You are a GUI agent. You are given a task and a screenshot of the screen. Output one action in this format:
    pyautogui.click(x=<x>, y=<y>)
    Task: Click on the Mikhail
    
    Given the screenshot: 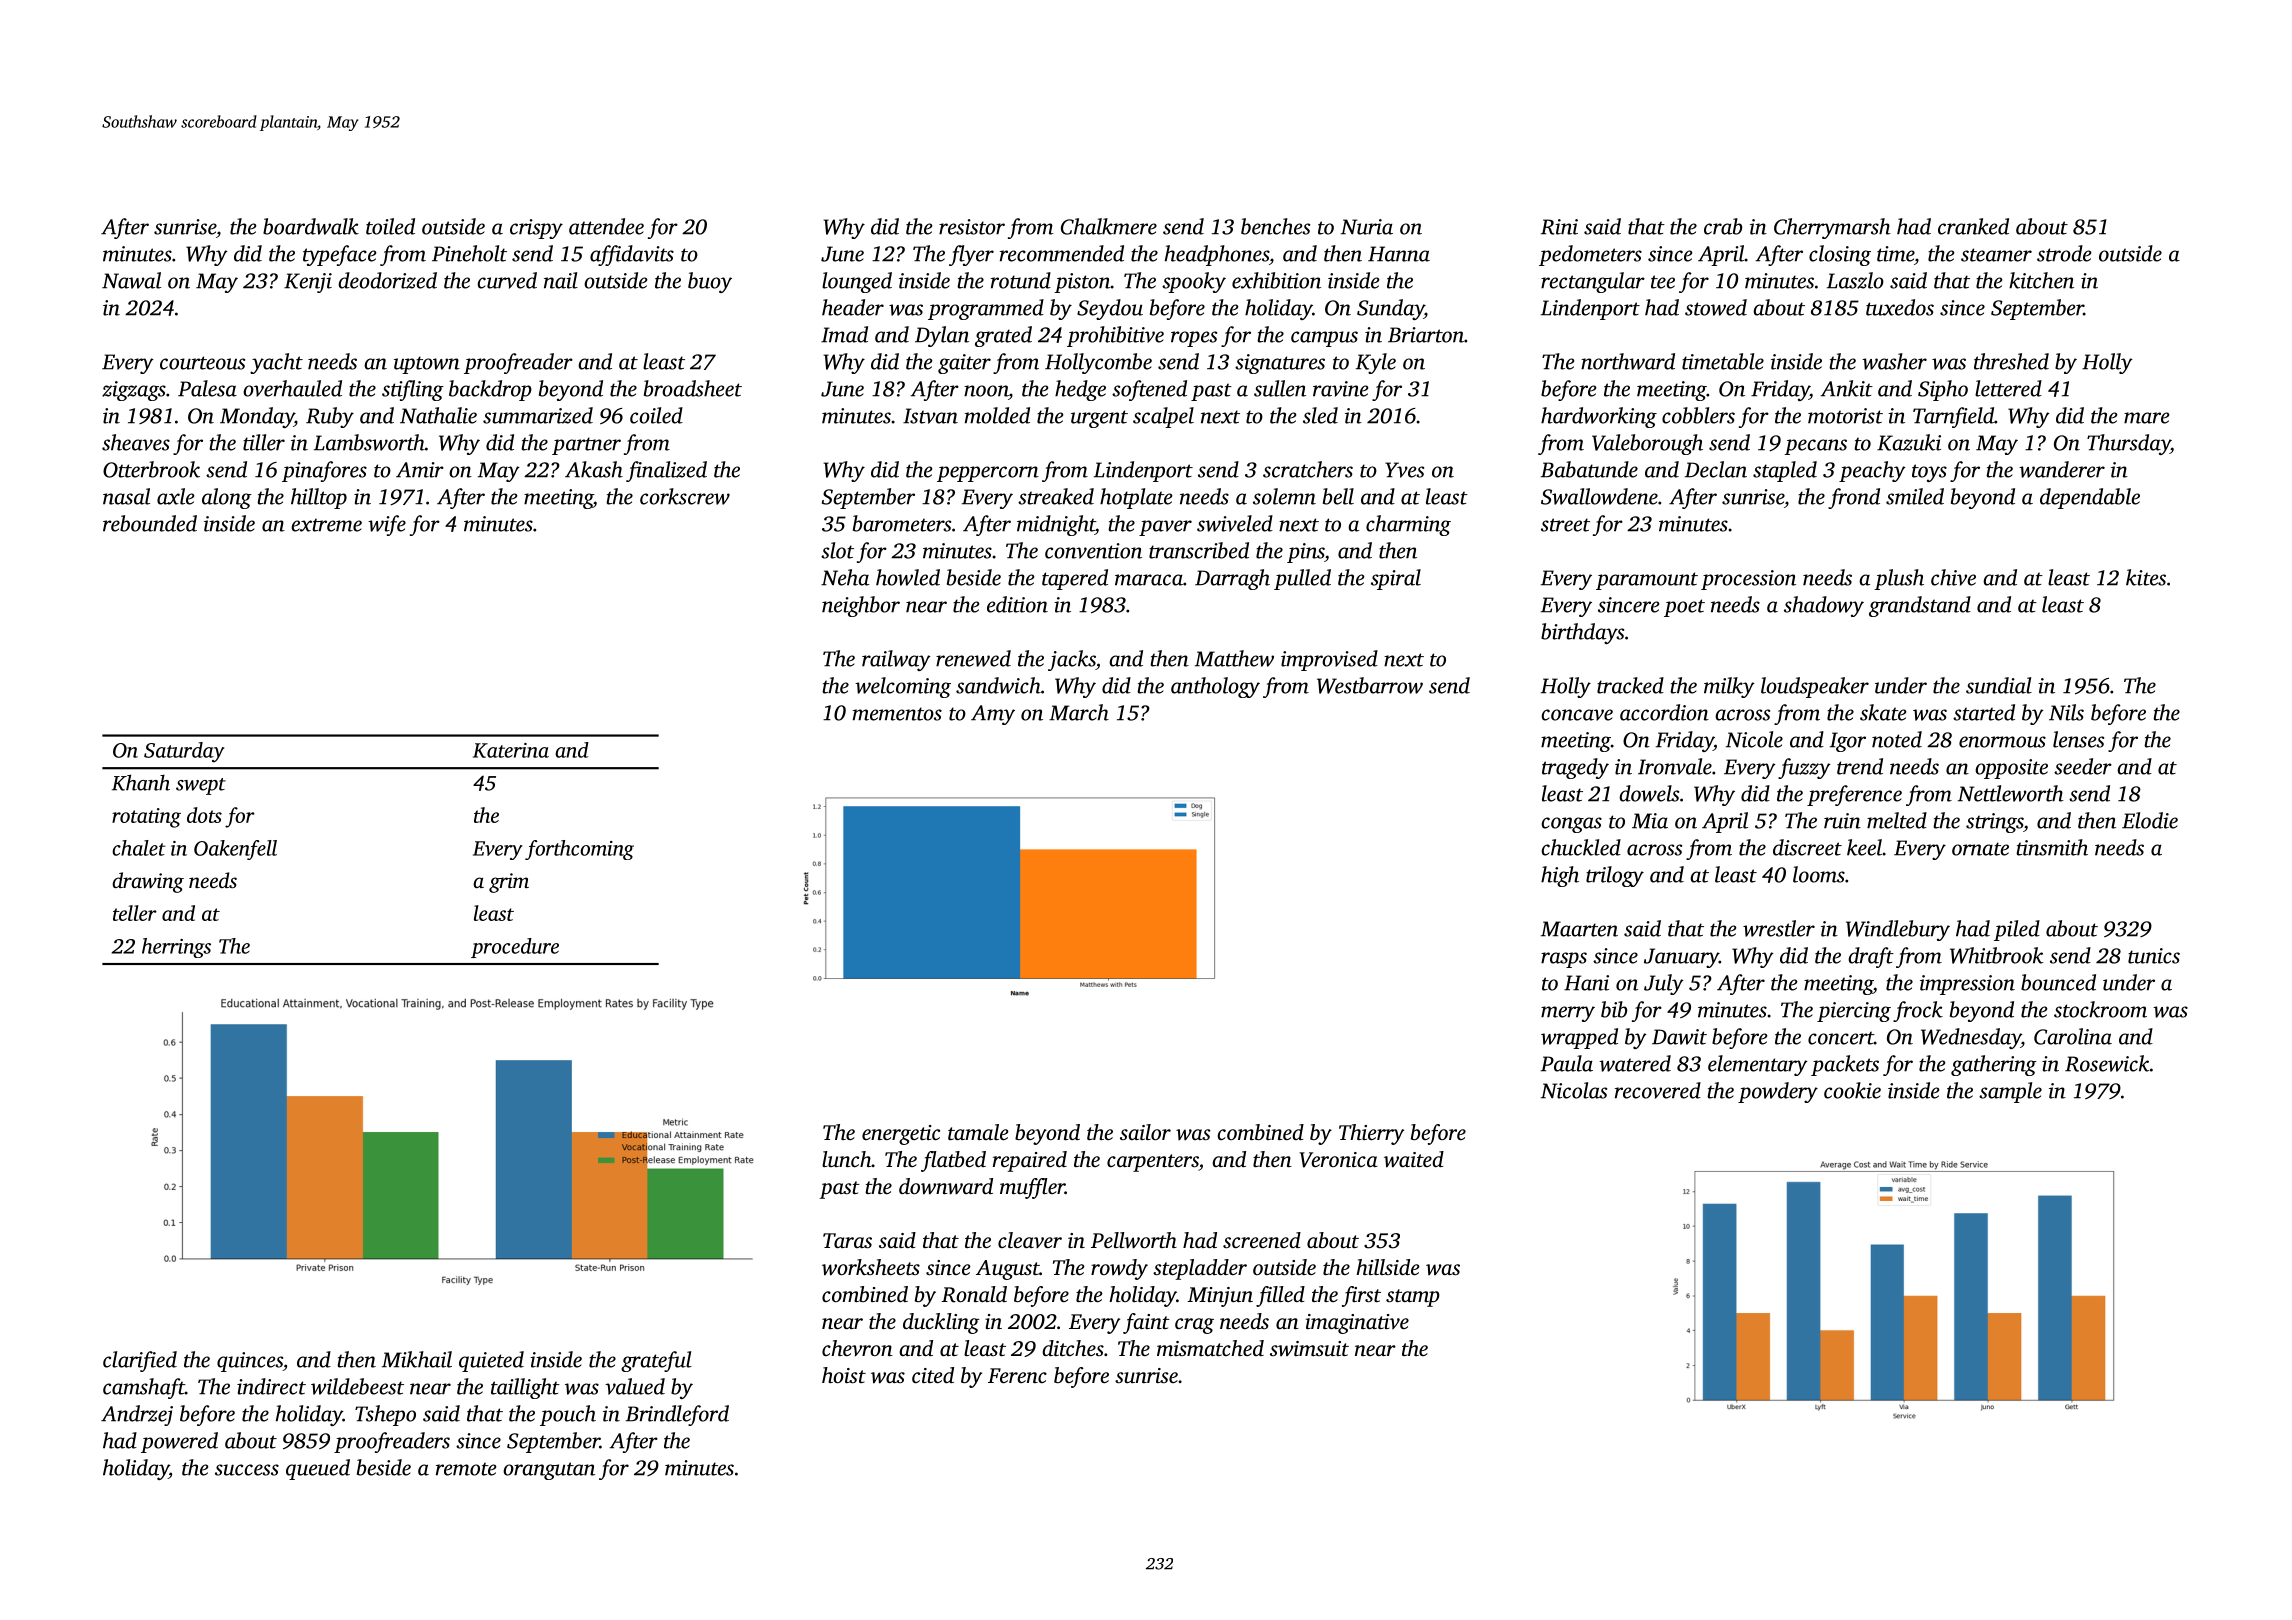 What is the action you would take?
    pyautogui.click(x=417, y=1359)
